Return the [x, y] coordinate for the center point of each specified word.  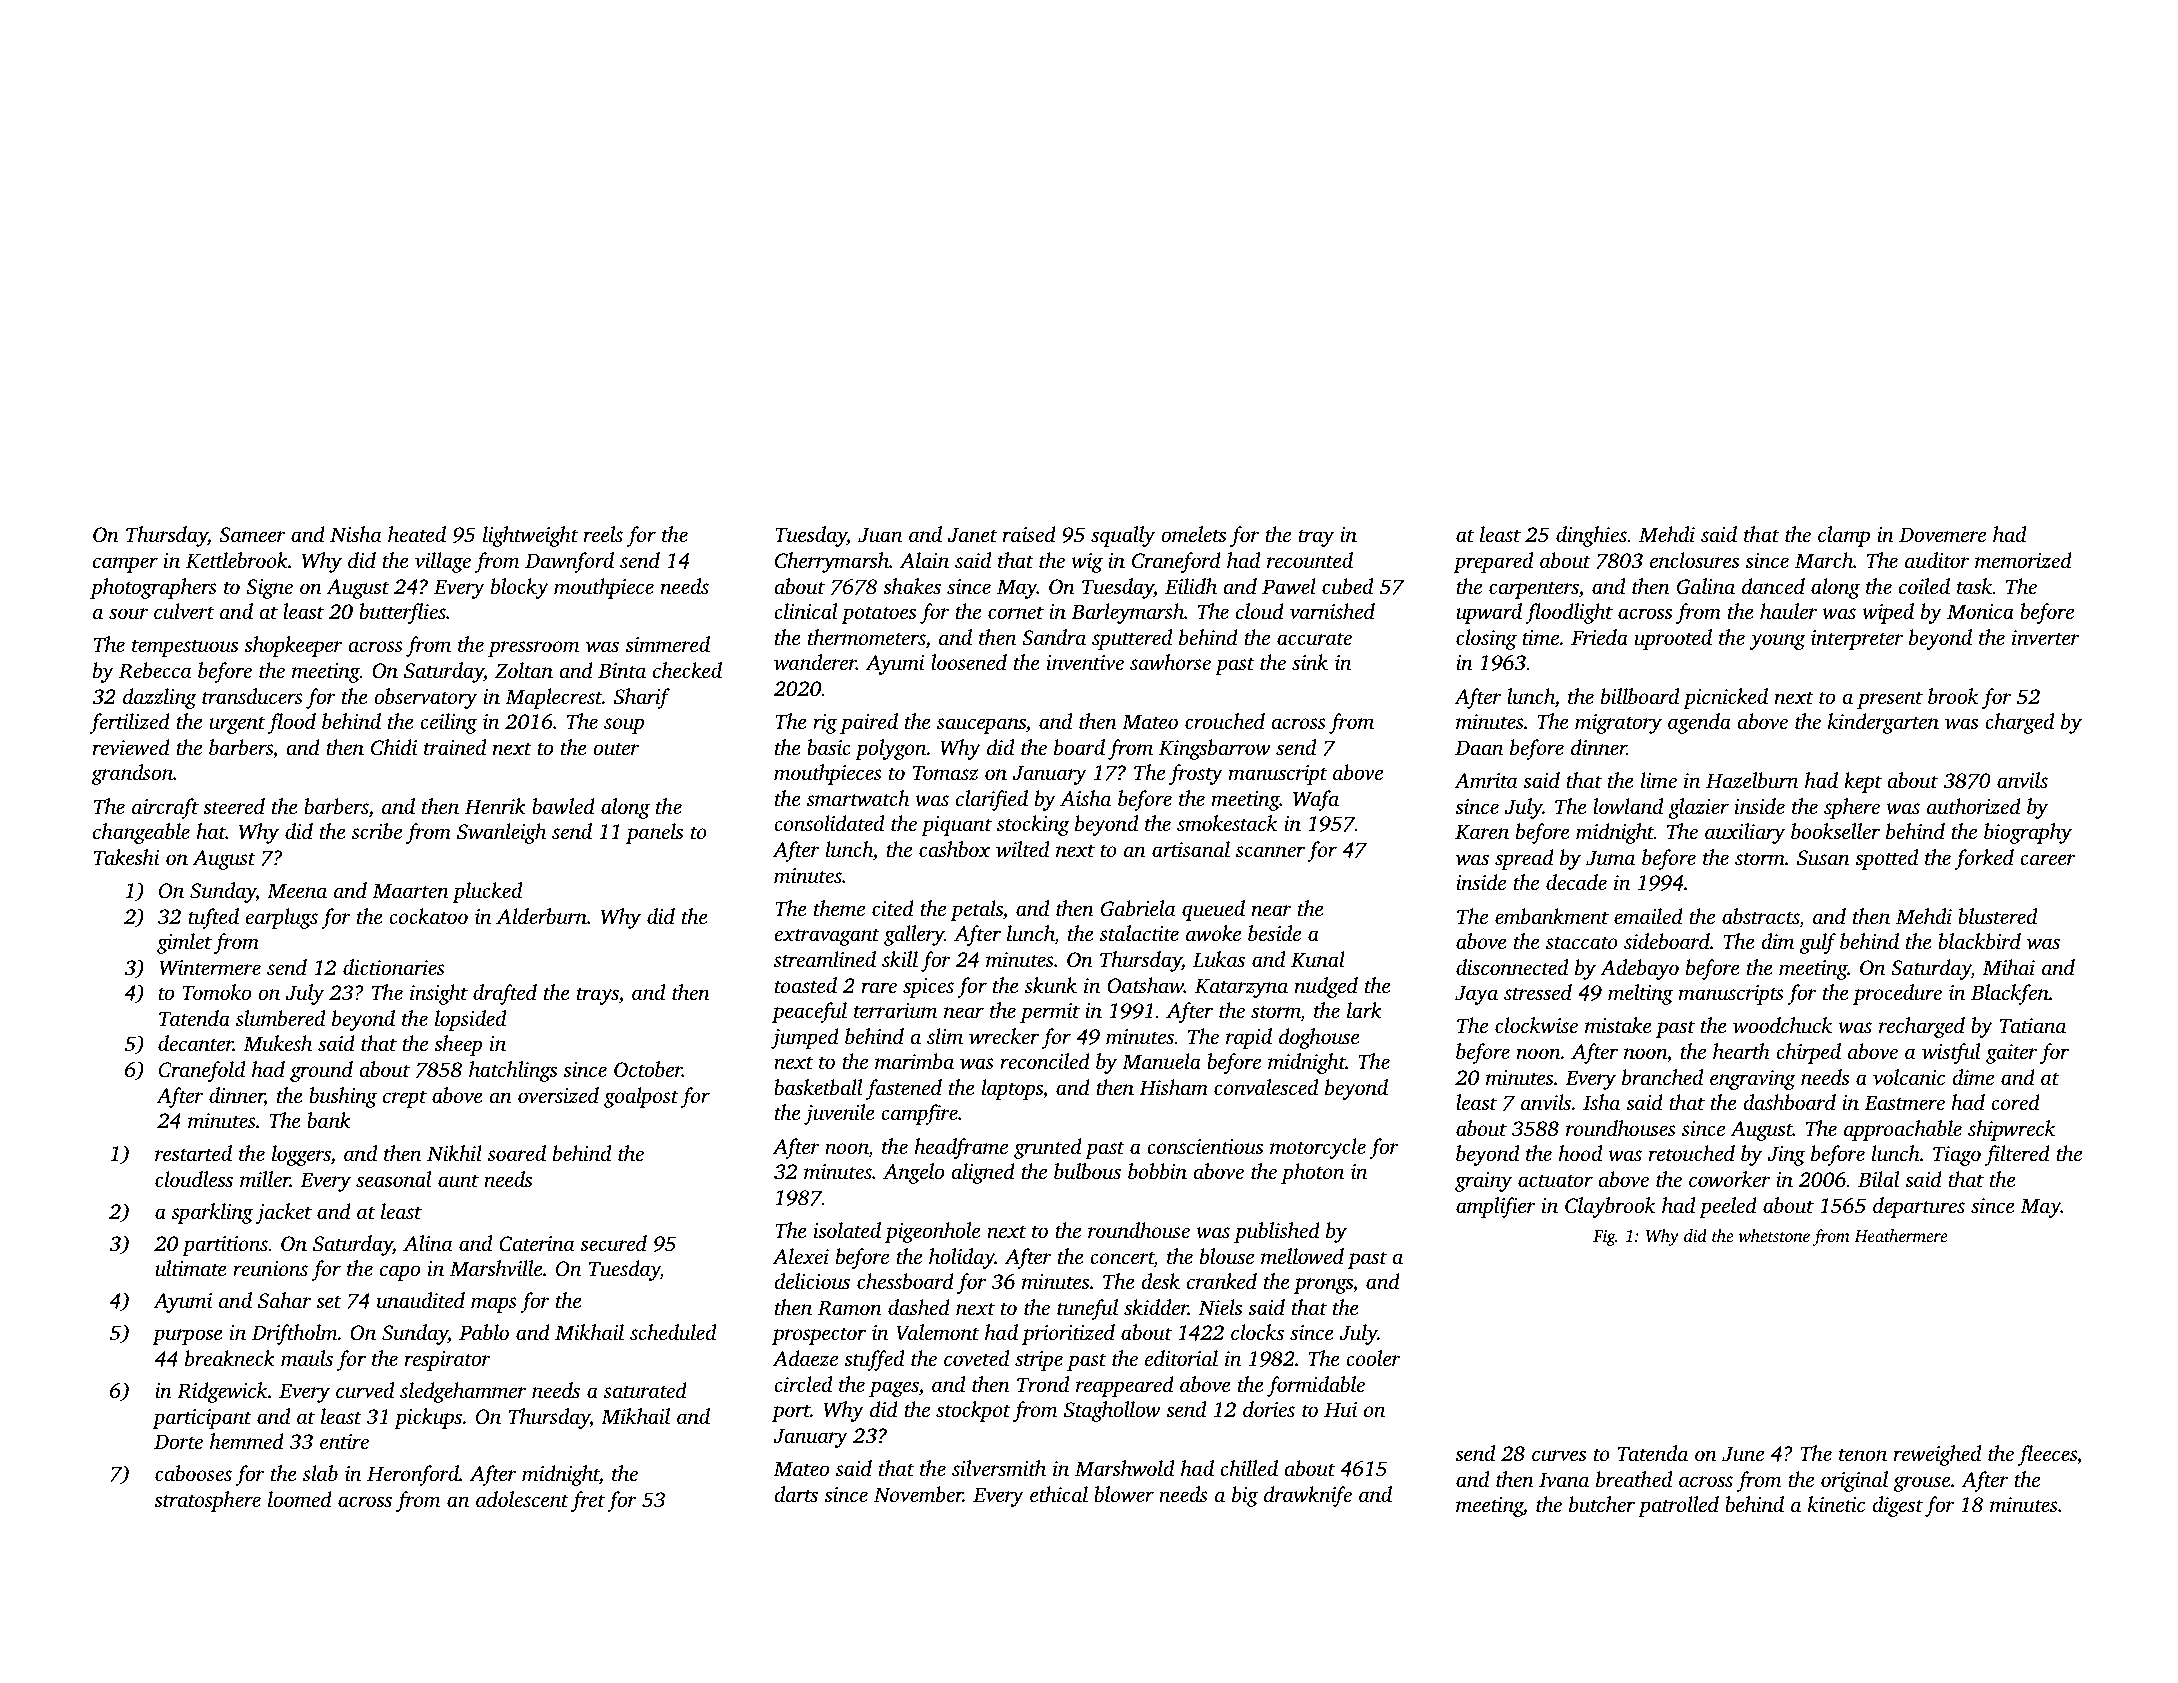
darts [796, 1494]
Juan [880, 535]
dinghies [1591, 536]
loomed [300, 1499]
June [1743, 1454]
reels [603, 534]
